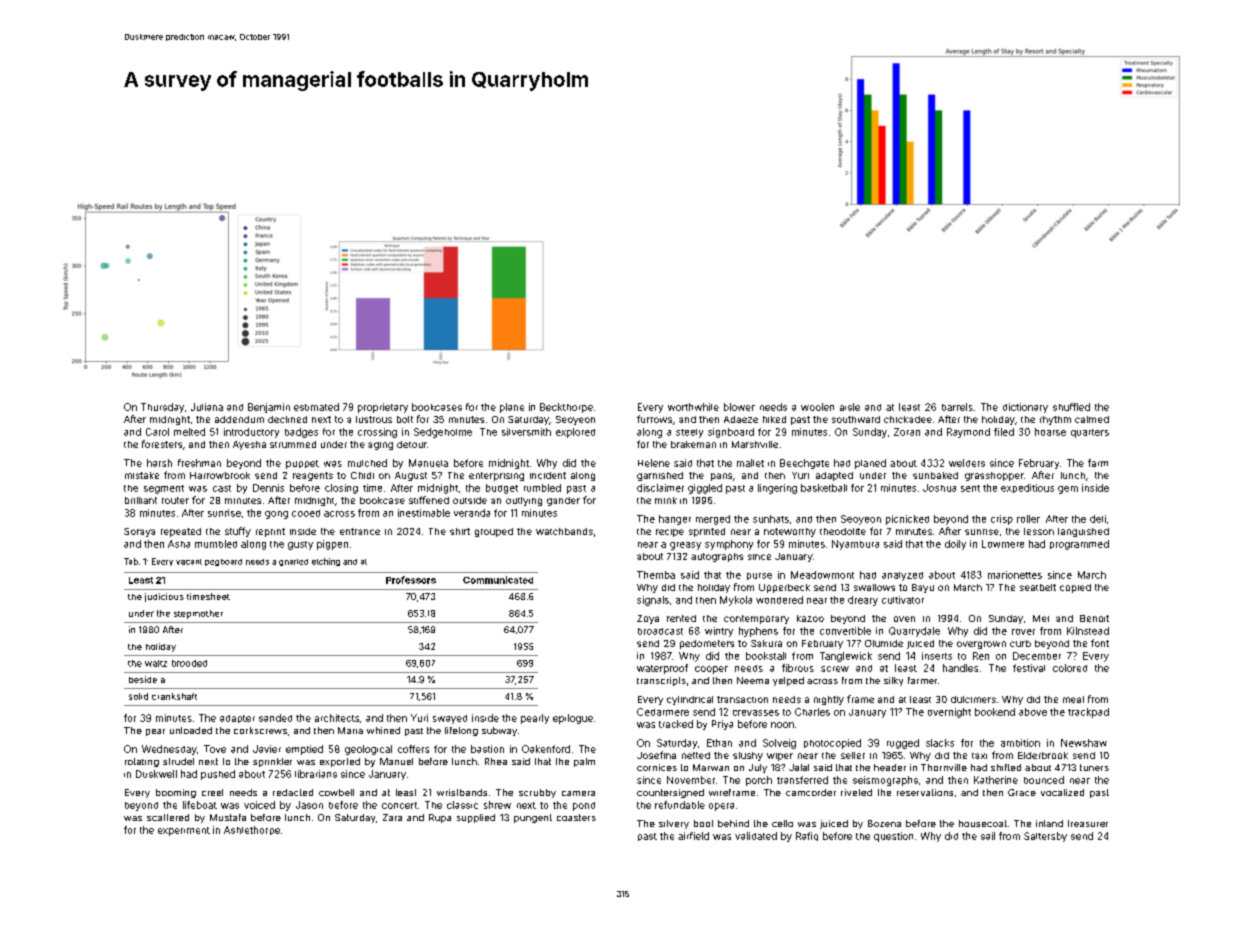 The image size is (1233, 952). Describe the element at coordinates (199, 463) in the screenshot. I see `freshman` at that location.
